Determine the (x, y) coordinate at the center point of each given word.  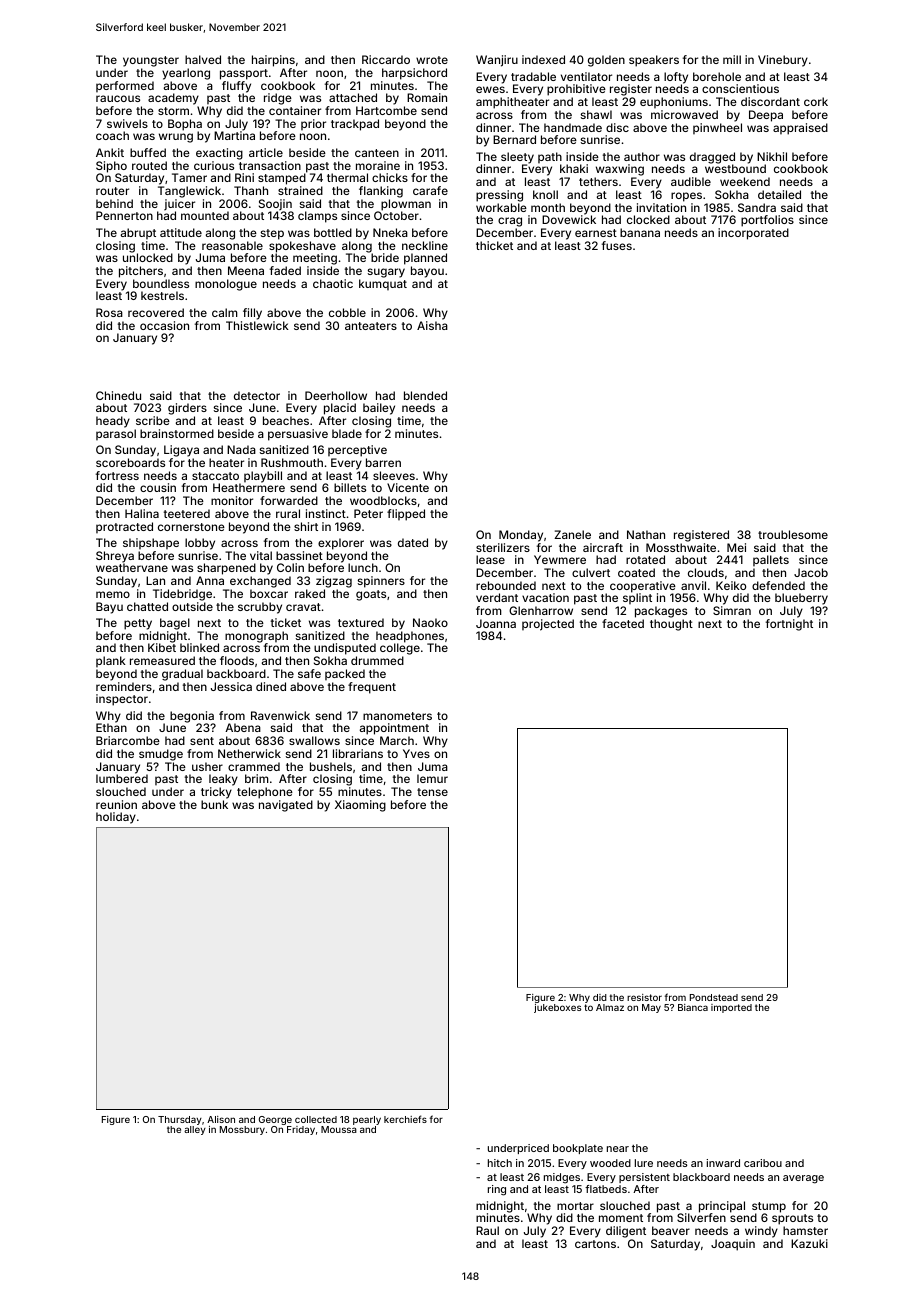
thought (671, 625)
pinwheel (717, 128)
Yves (416, 753)
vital (261, 555)
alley (195, 1130)
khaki (574, 168)
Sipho (111, 167)
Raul (487, 1230)
